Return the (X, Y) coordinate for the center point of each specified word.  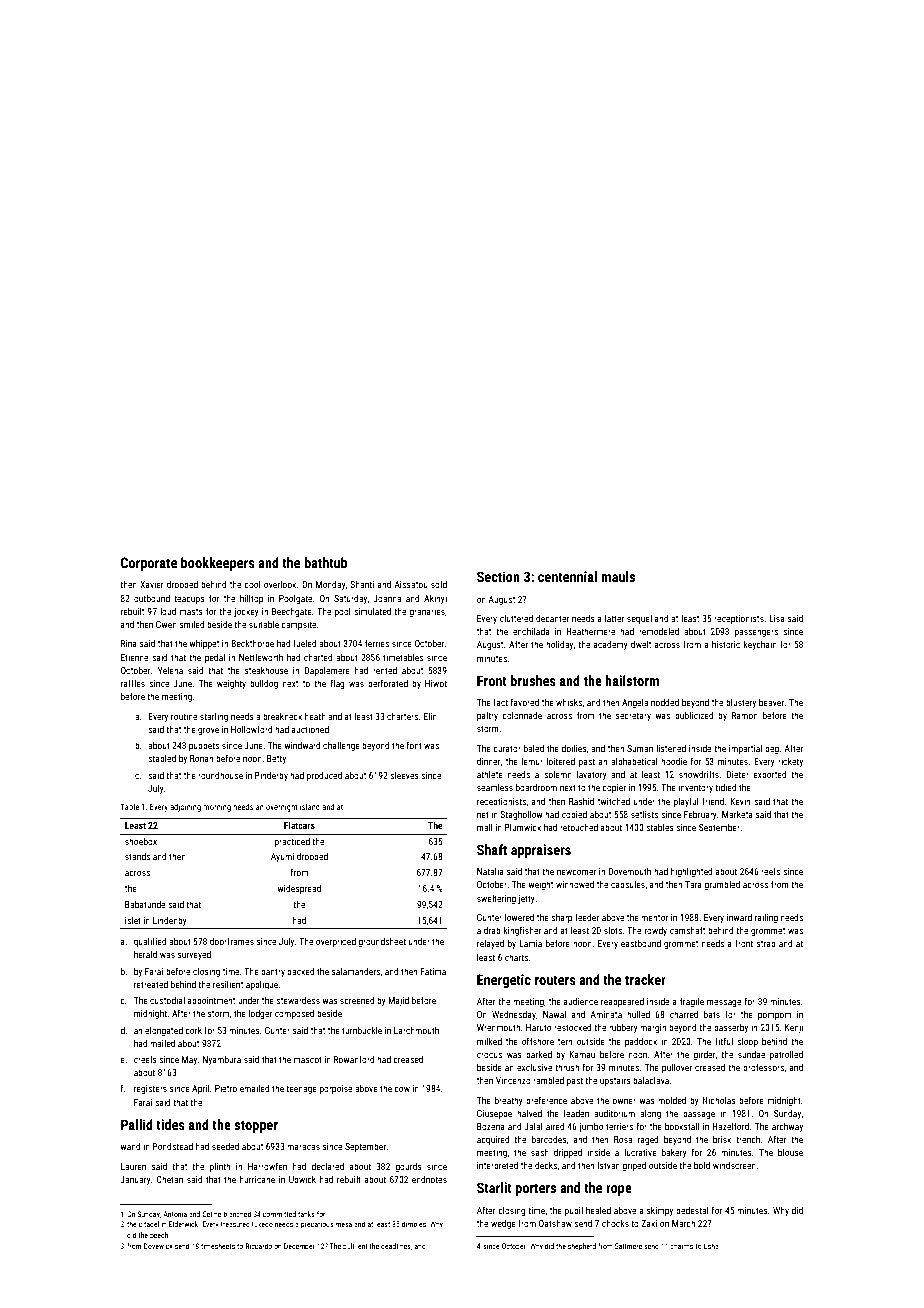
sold (439, 584)
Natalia (490, 871)
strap (766, 945)
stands (137, 856)
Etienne (134, 657)
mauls (618, 576)
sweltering (496, 899)
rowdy (656, 931)
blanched (237, 1214)
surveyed (194, 955)
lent (361, 1246)
